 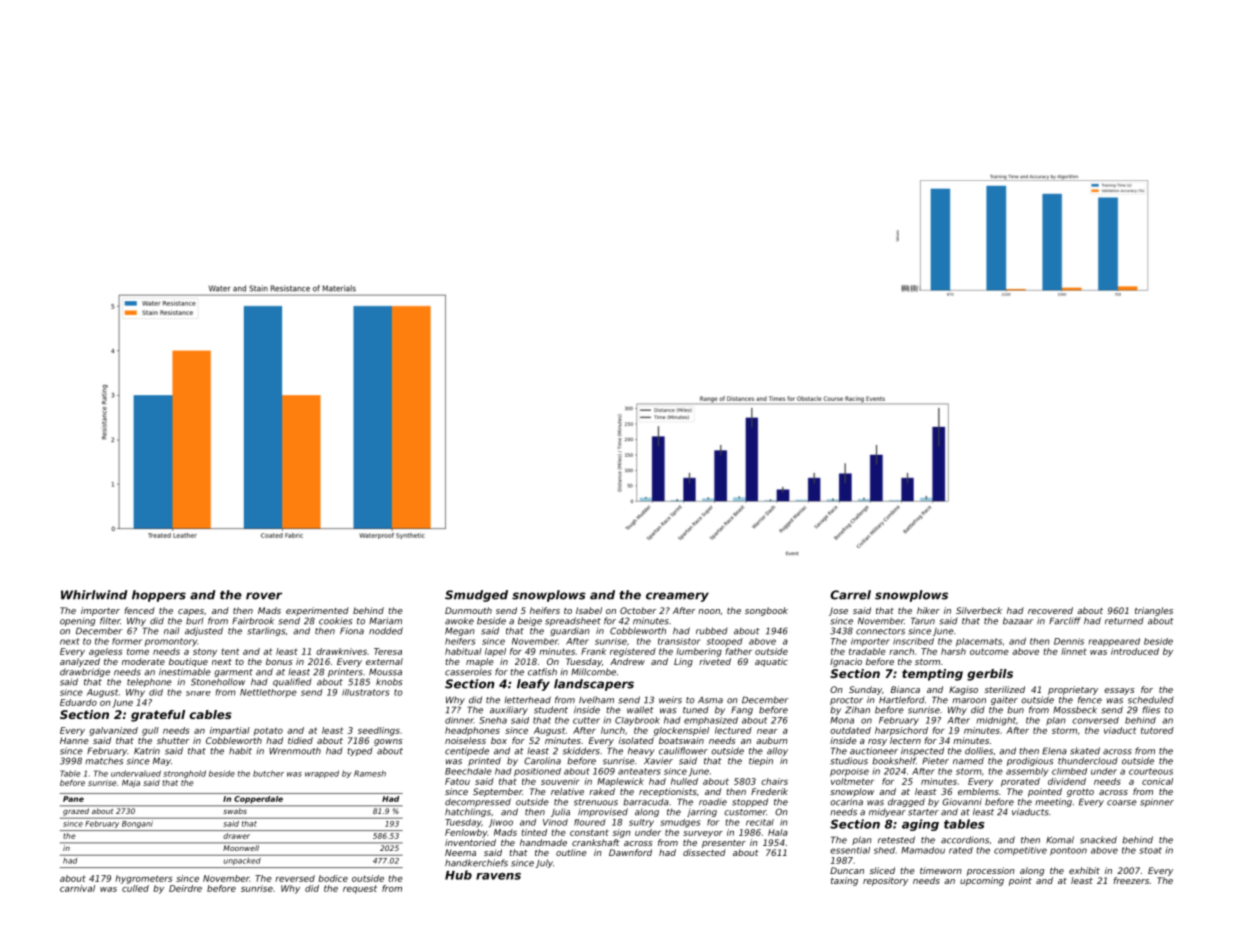 What do you see at coordinates (1053, 802) in the screenshot?
I see `meeting` at bounding box center [1053, 802].
